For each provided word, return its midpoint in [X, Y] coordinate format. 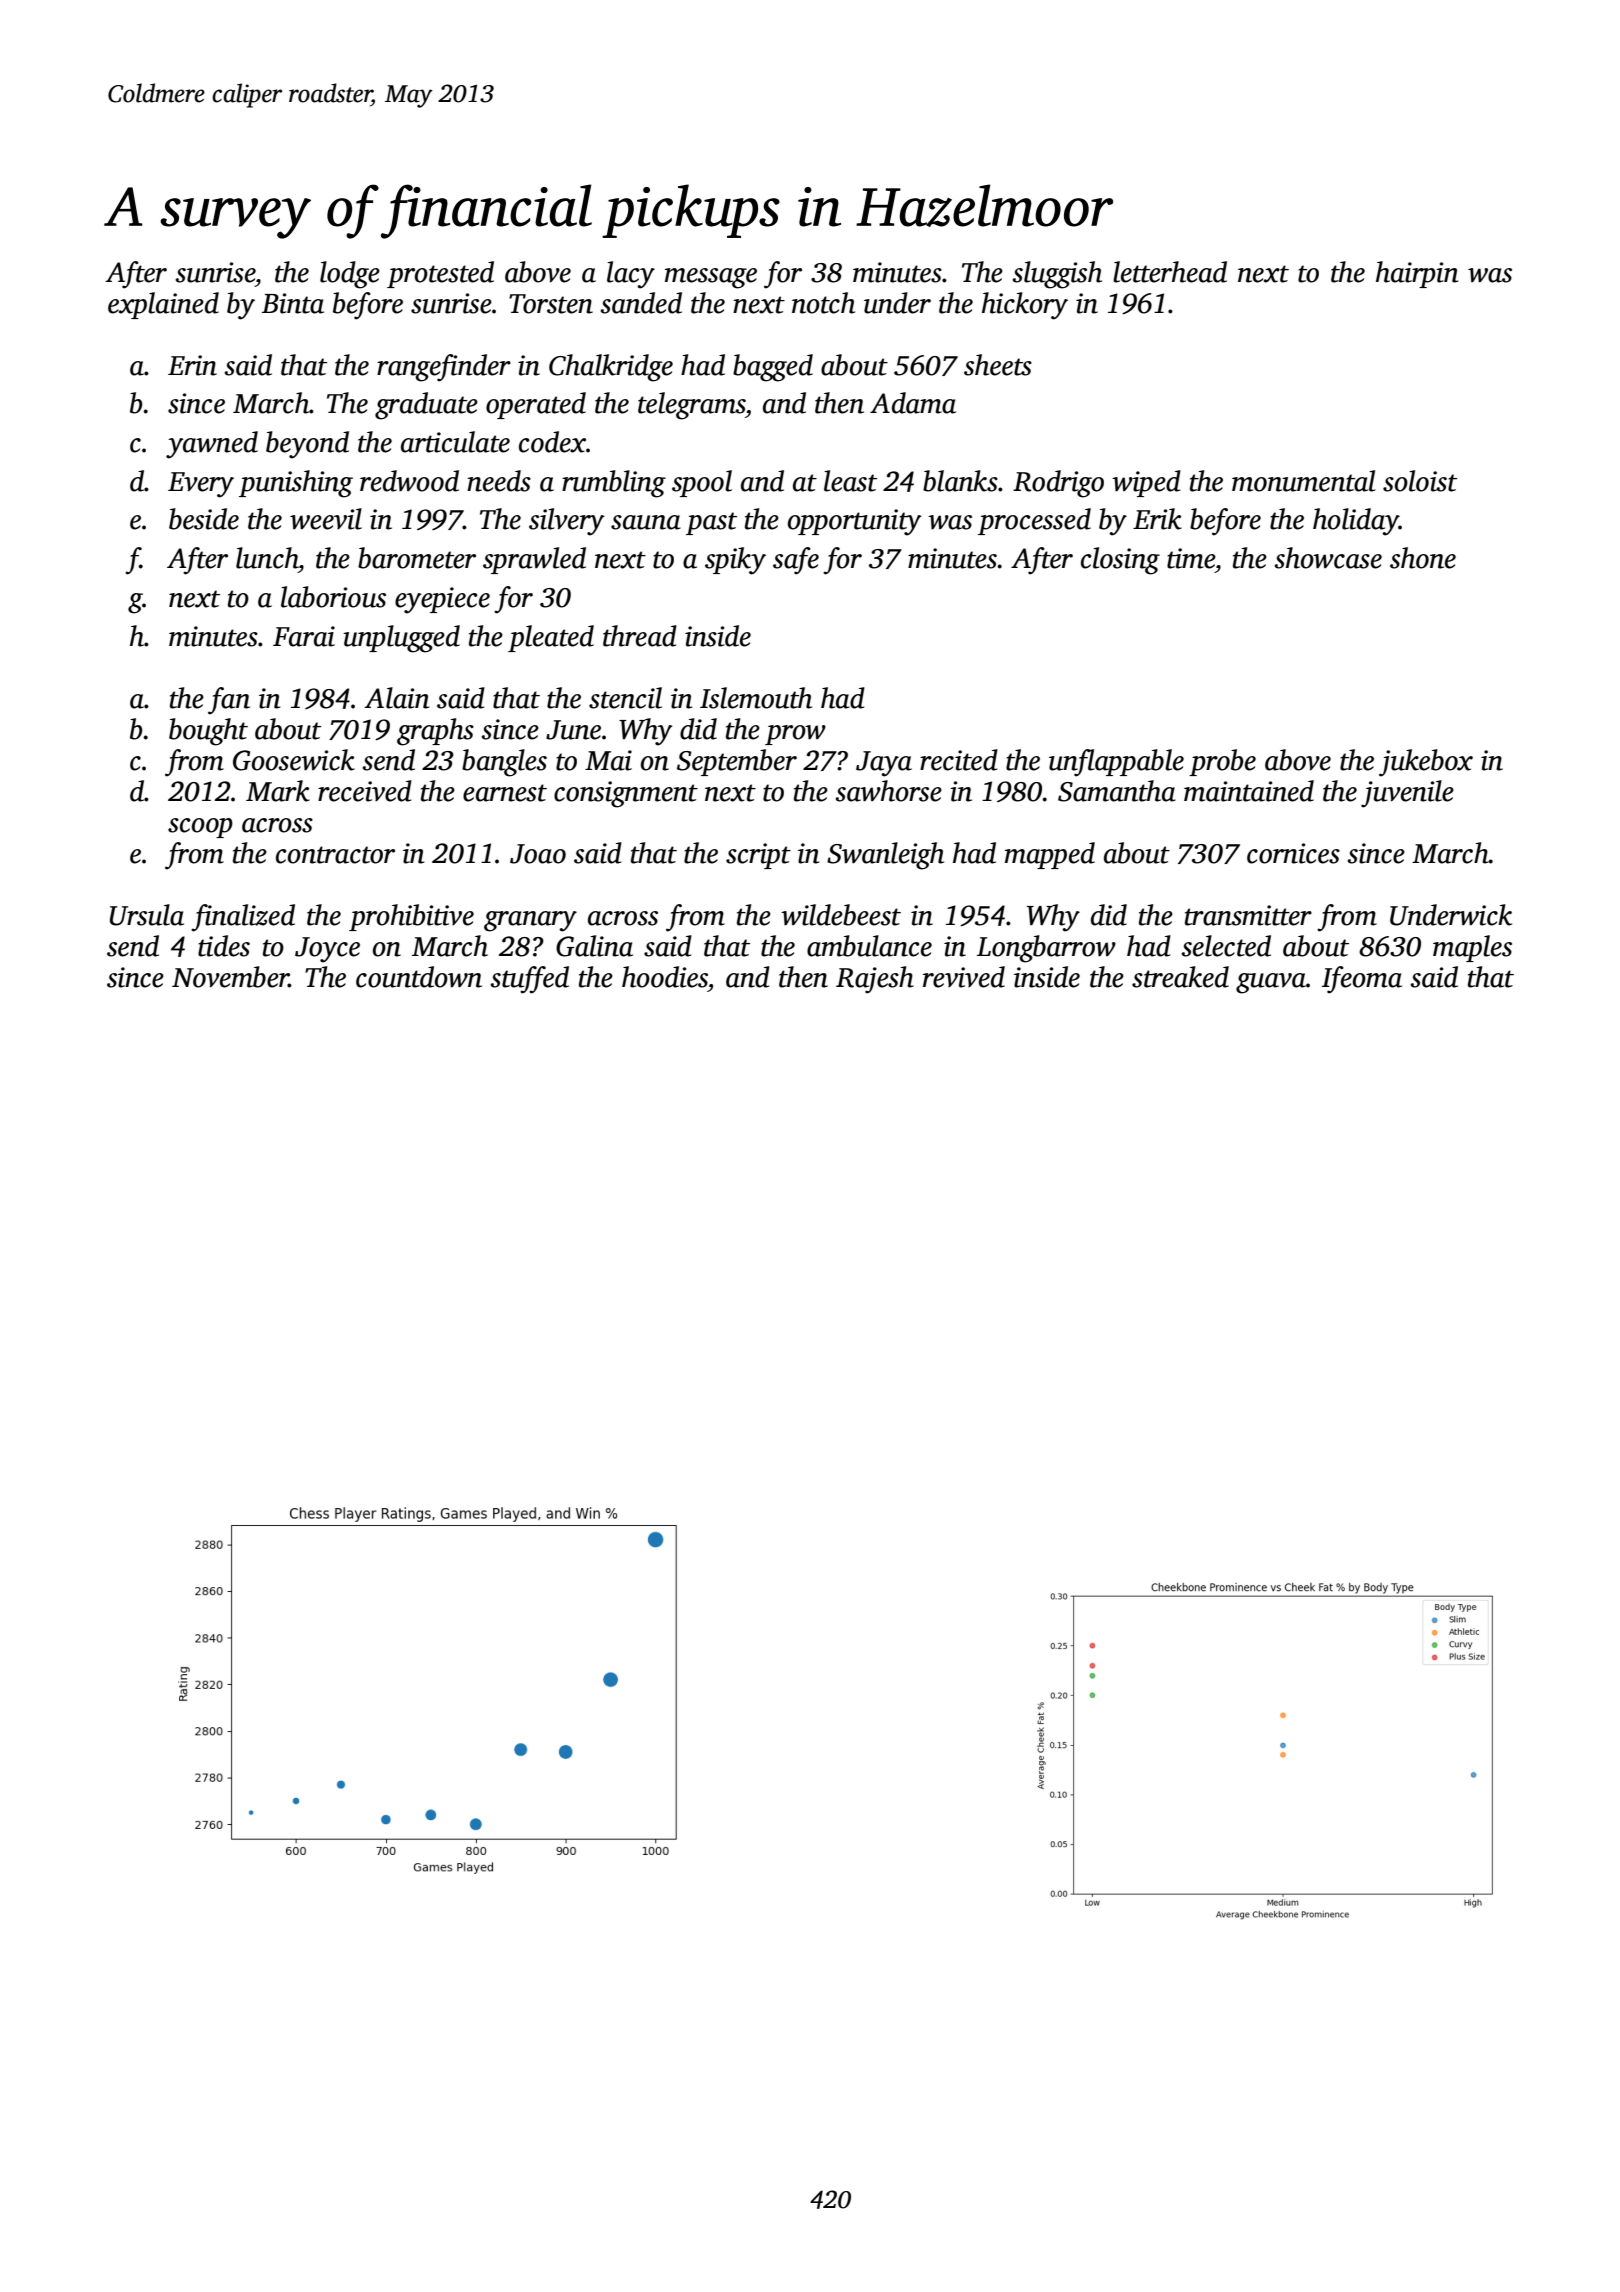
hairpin [1417, 274]
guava [1271, 983]
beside [204, 519]
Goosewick [294, 760]
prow [795, 735]
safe [796, 561]
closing [1120, 561]
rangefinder [444, 368]
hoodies [665, 977]
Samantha [1117, 791]
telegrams [691, 406]
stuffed [529, 980]
